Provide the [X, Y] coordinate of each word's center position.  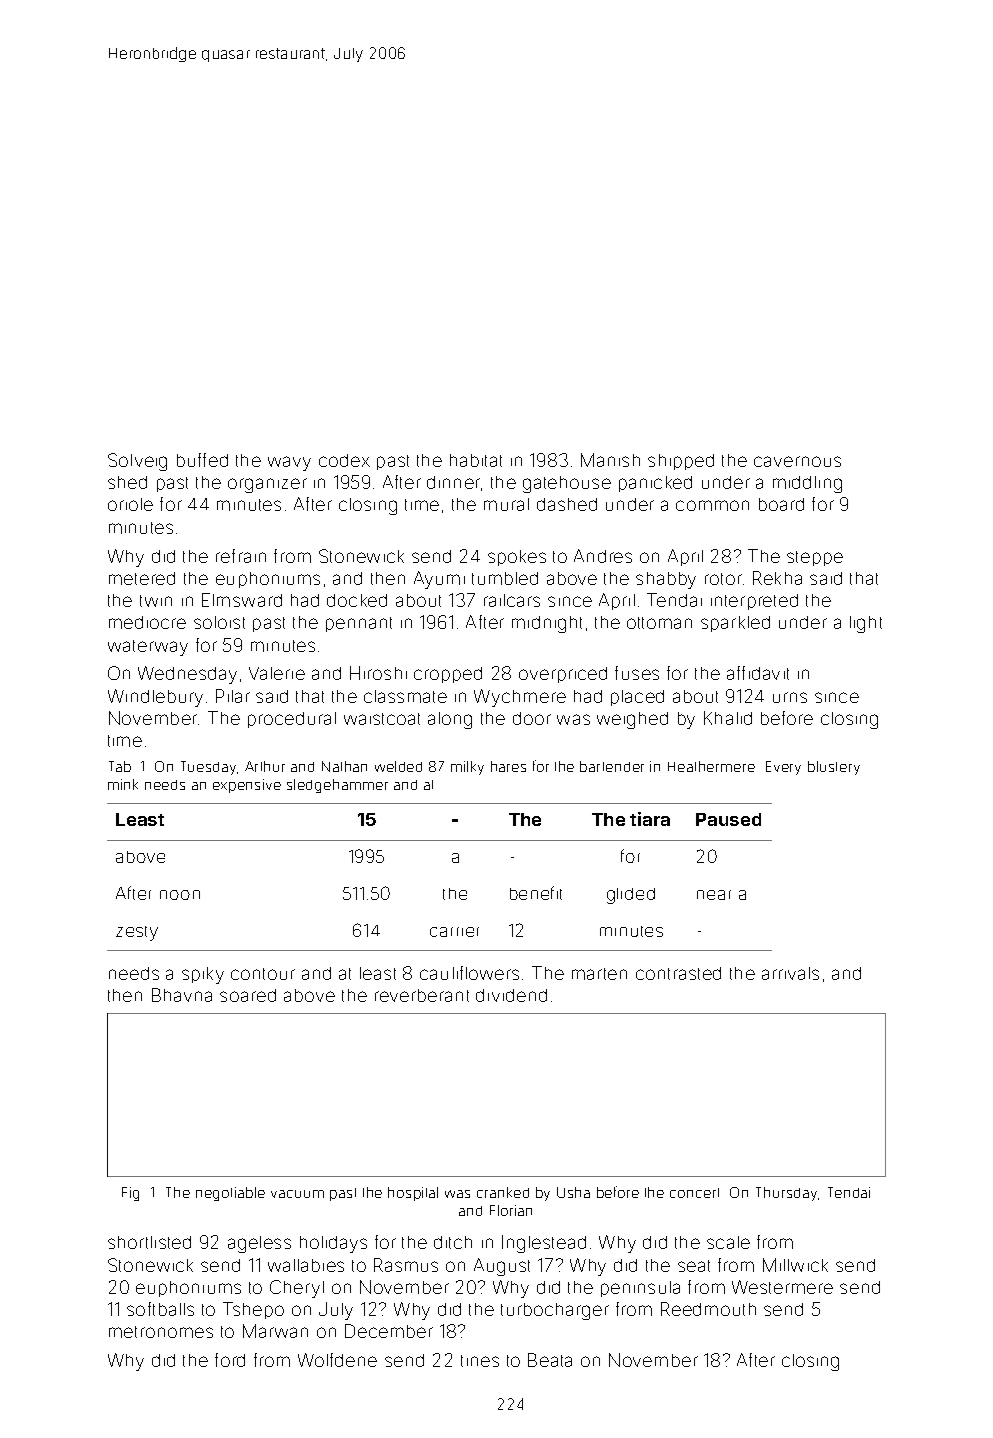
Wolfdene [337, 1360]
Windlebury [155, 698]
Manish [610, 460]
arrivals [790, 973]
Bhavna [182, 995]
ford [230, 1360]
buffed [202, 460]
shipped [681, 462]
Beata [550, 1360]
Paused [728, 819]
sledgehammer [337, 786]
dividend [511, 995]
